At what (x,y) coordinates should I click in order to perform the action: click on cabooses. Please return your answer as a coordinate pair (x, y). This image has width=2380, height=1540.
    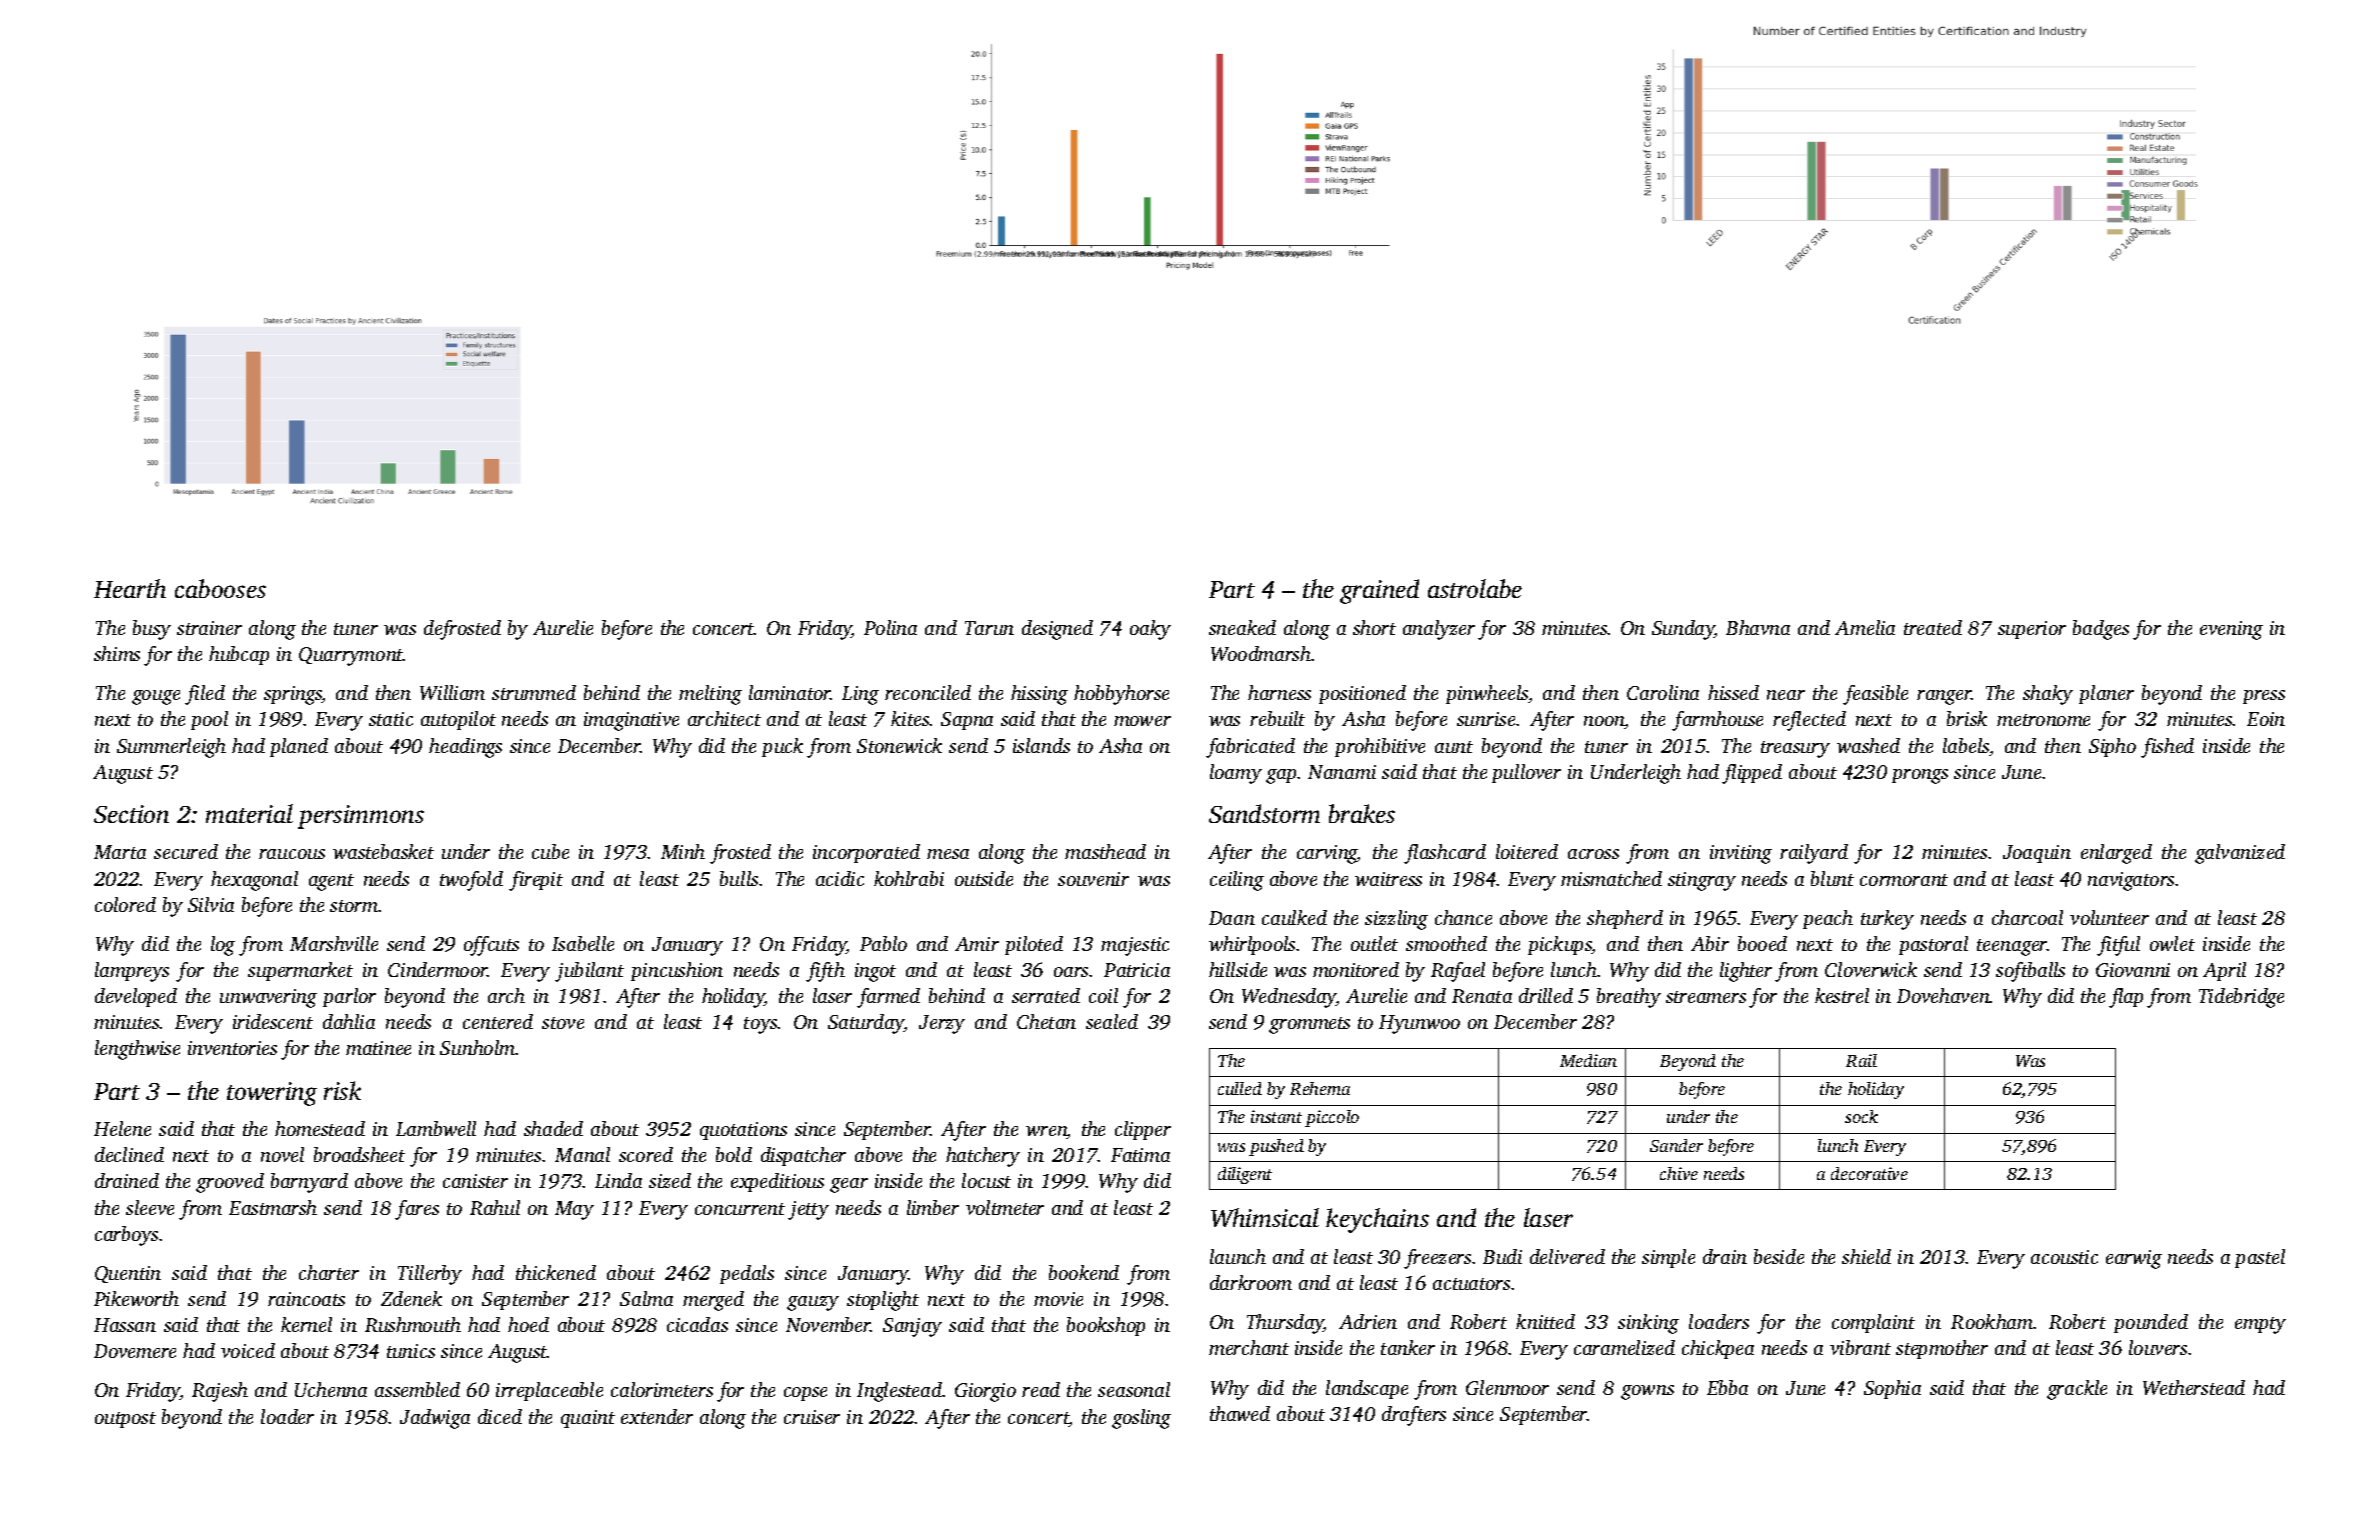
    Looking at the image, I should click on (220, 588).
